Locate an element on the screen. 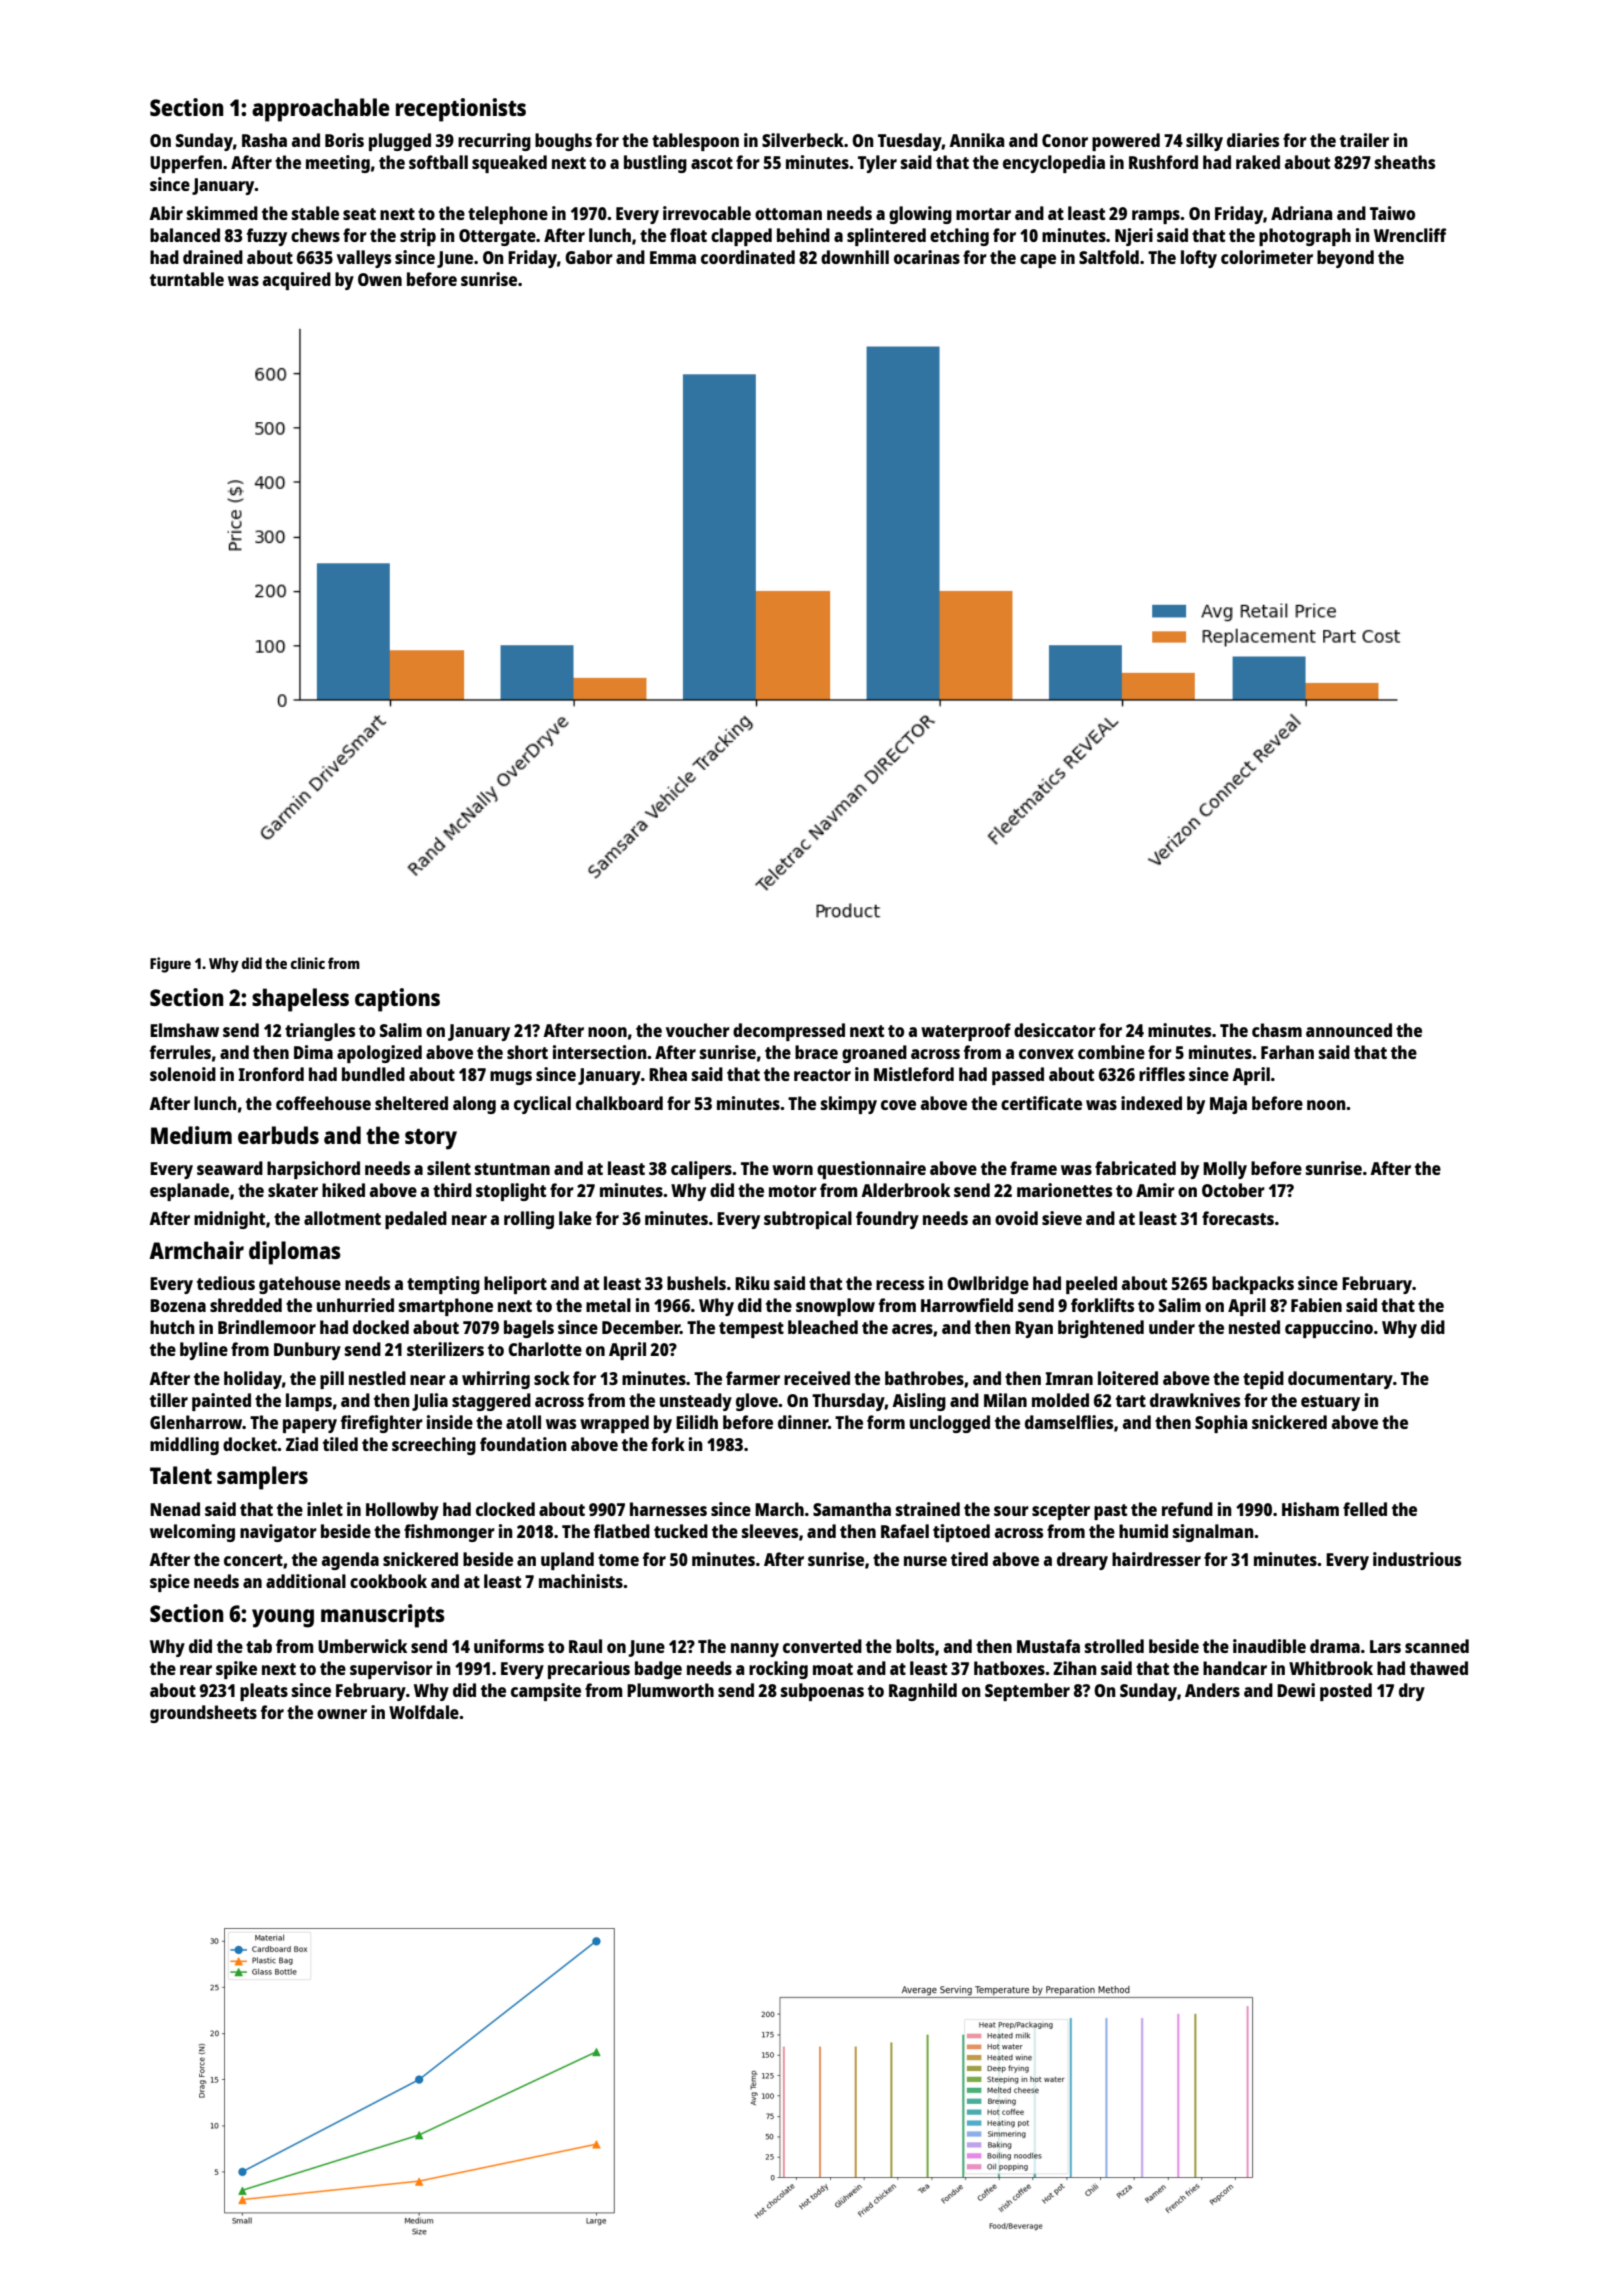  Owen is located at coordinates (380, 279).
